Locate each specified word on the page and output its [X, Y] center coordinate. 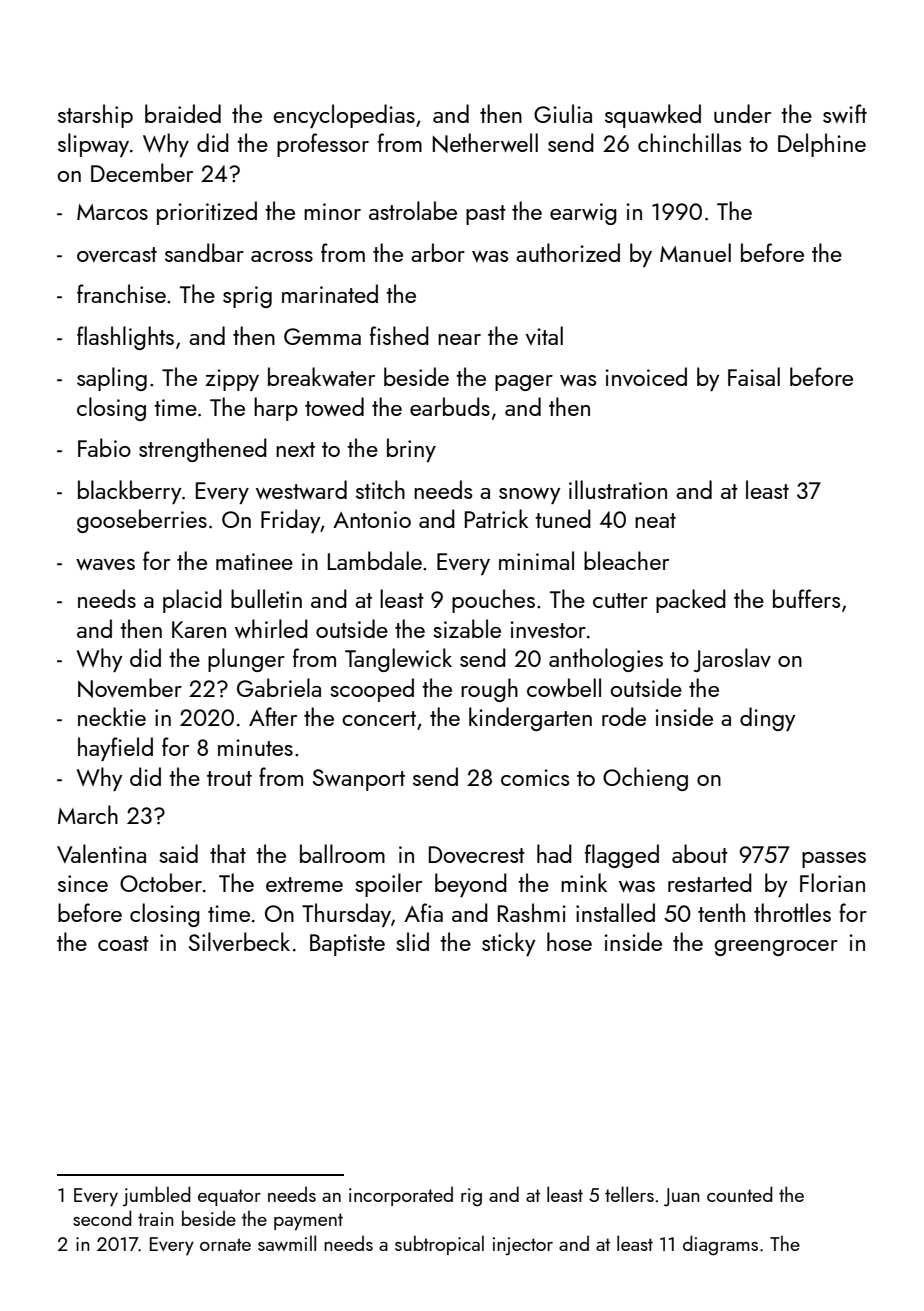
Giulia [563, 113]
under [742, 113]
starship [95, 116]
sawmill [287, 1243]
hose [569, 941]
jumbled [157, 1196]
